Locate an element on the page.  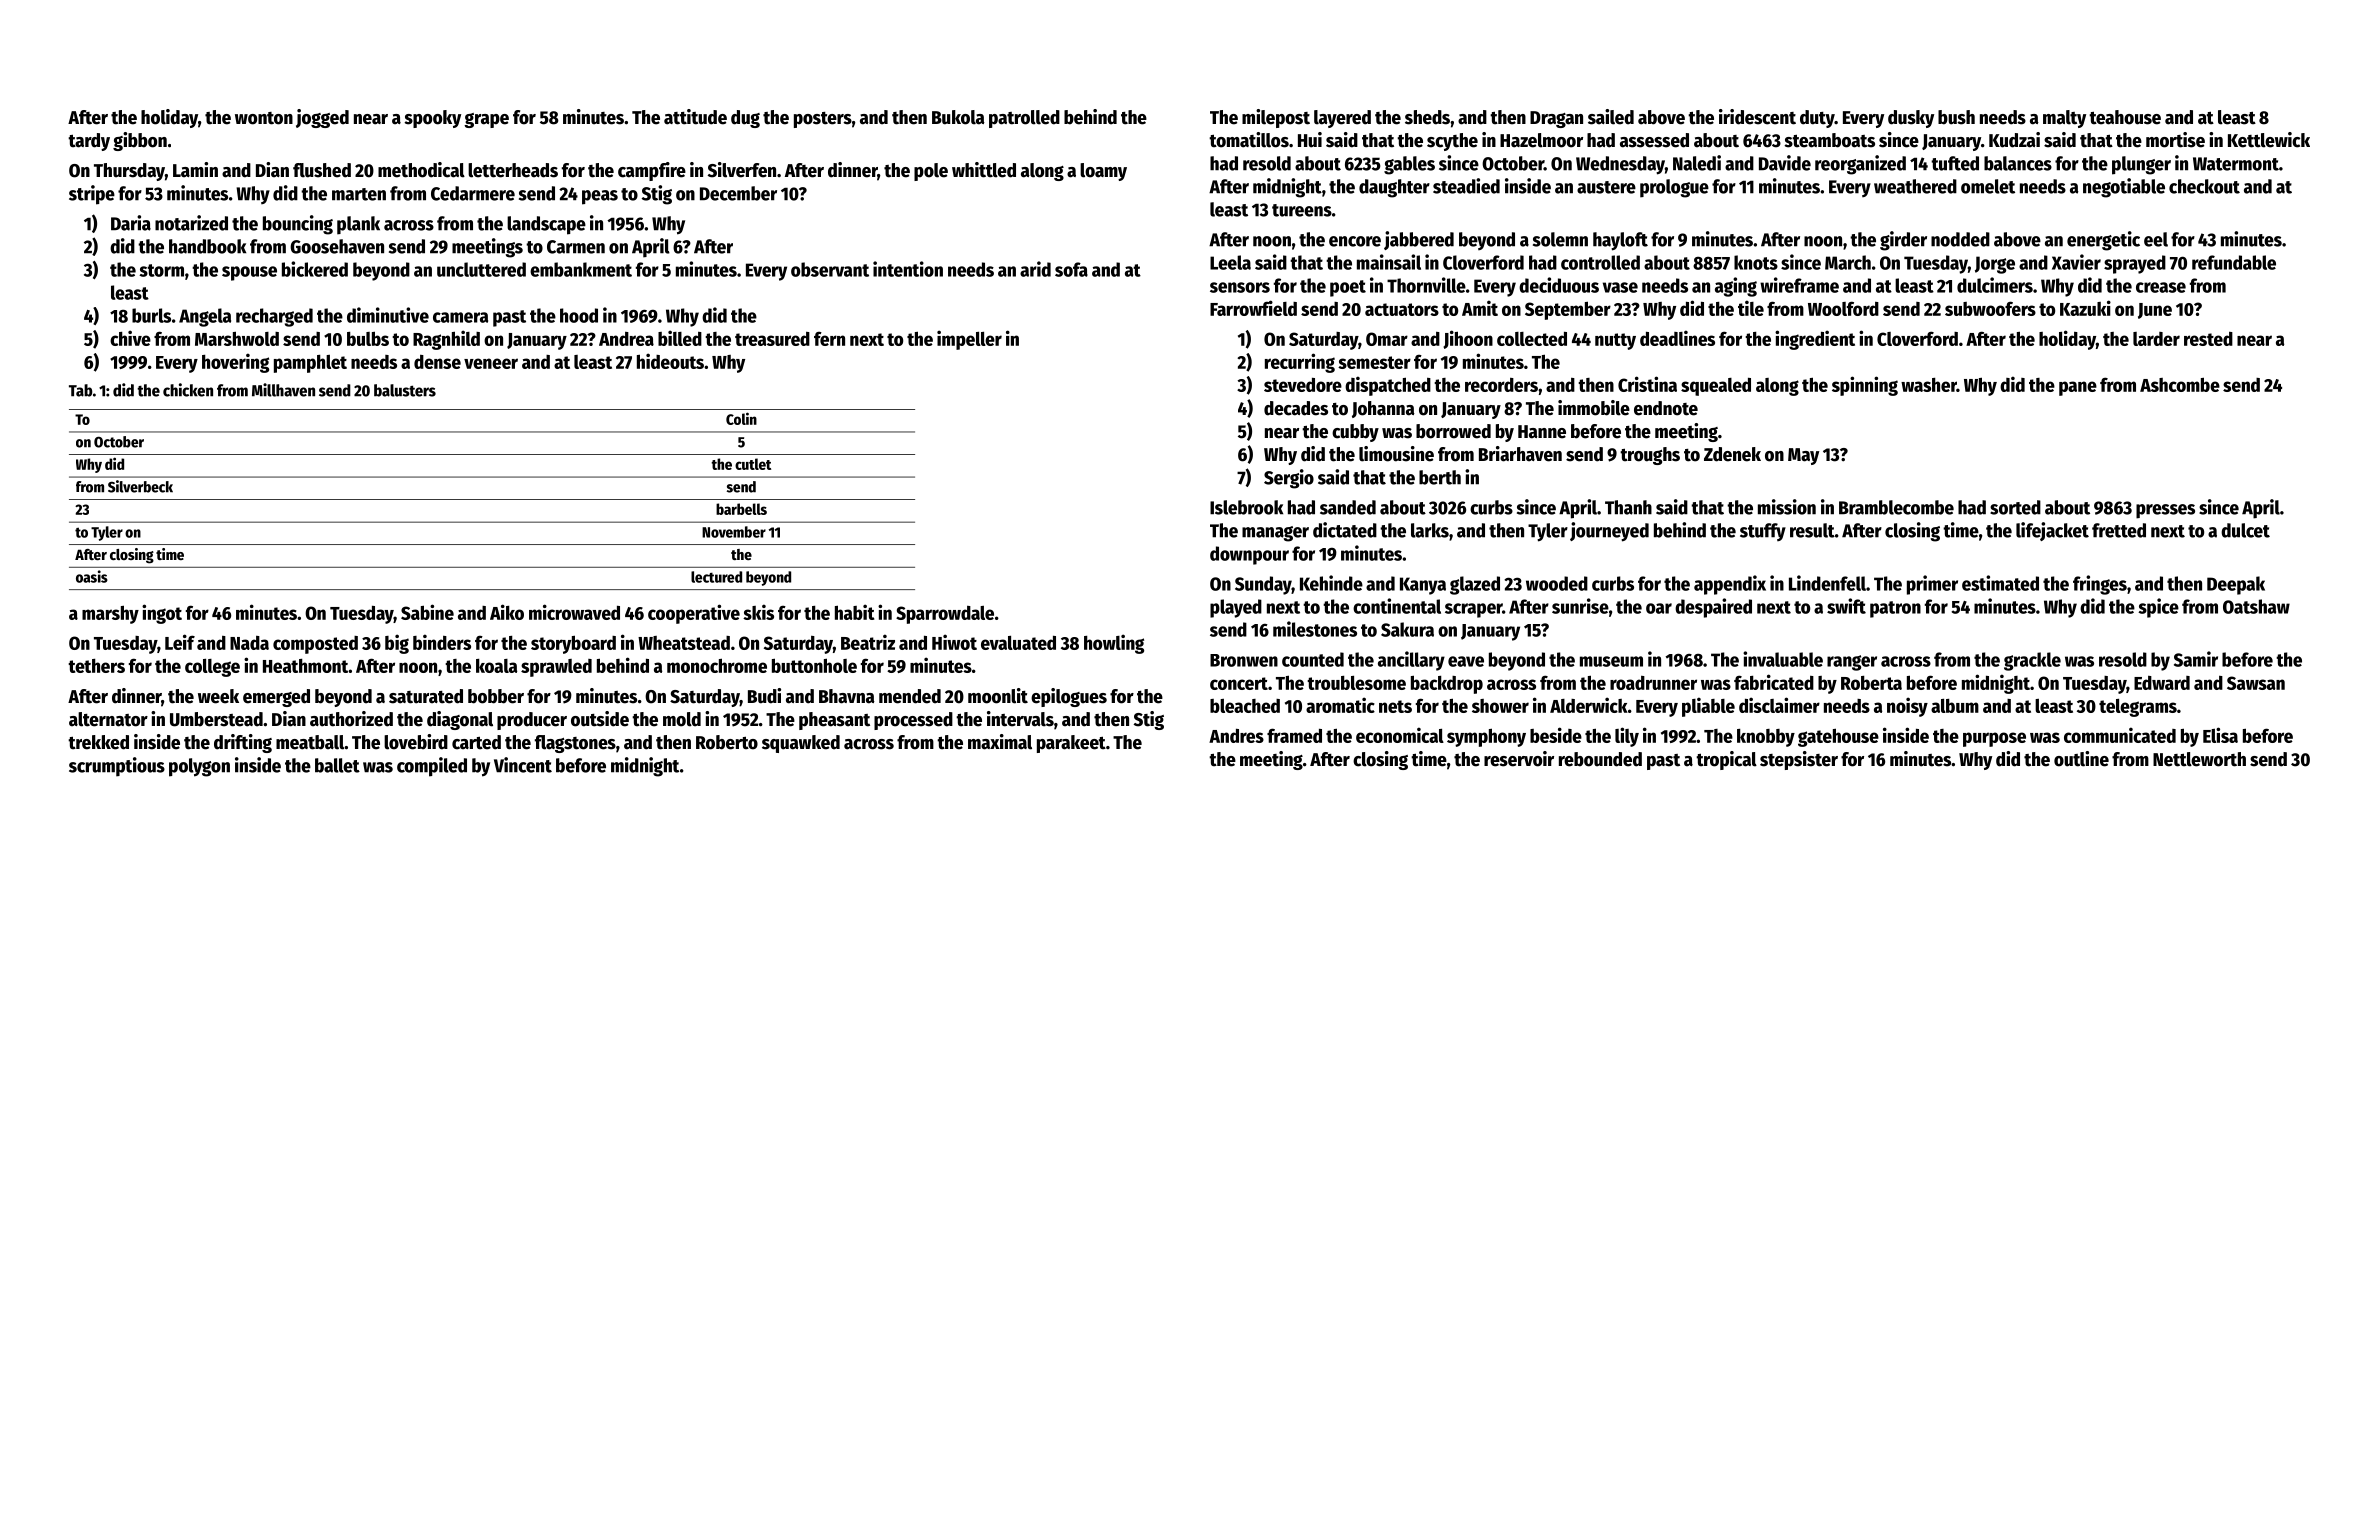
sailed is located at coordinates (1611, 117).
